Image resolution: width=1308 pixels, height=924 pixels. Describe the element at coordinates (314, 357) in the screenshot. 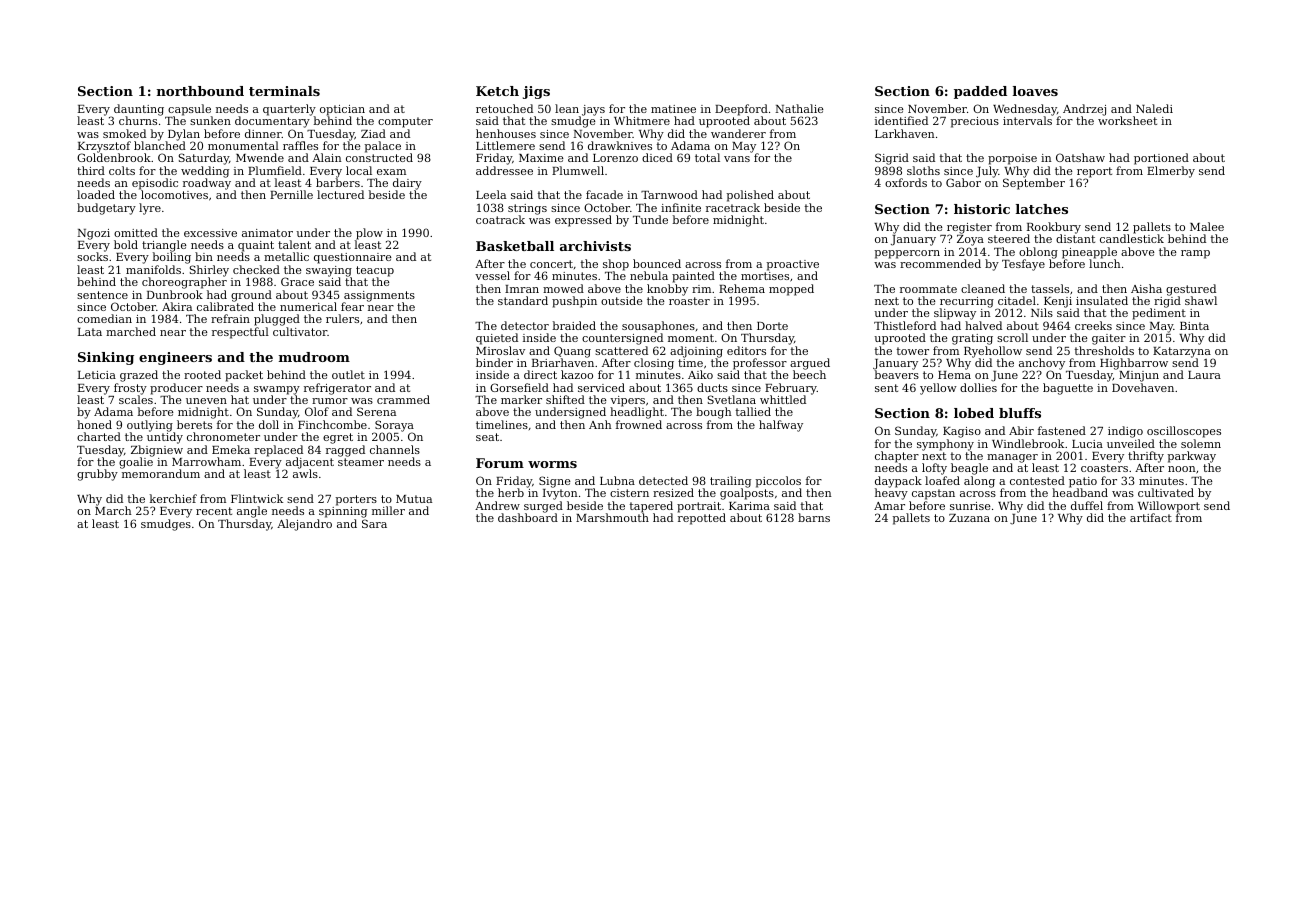

I see `mudroom` at that location.
